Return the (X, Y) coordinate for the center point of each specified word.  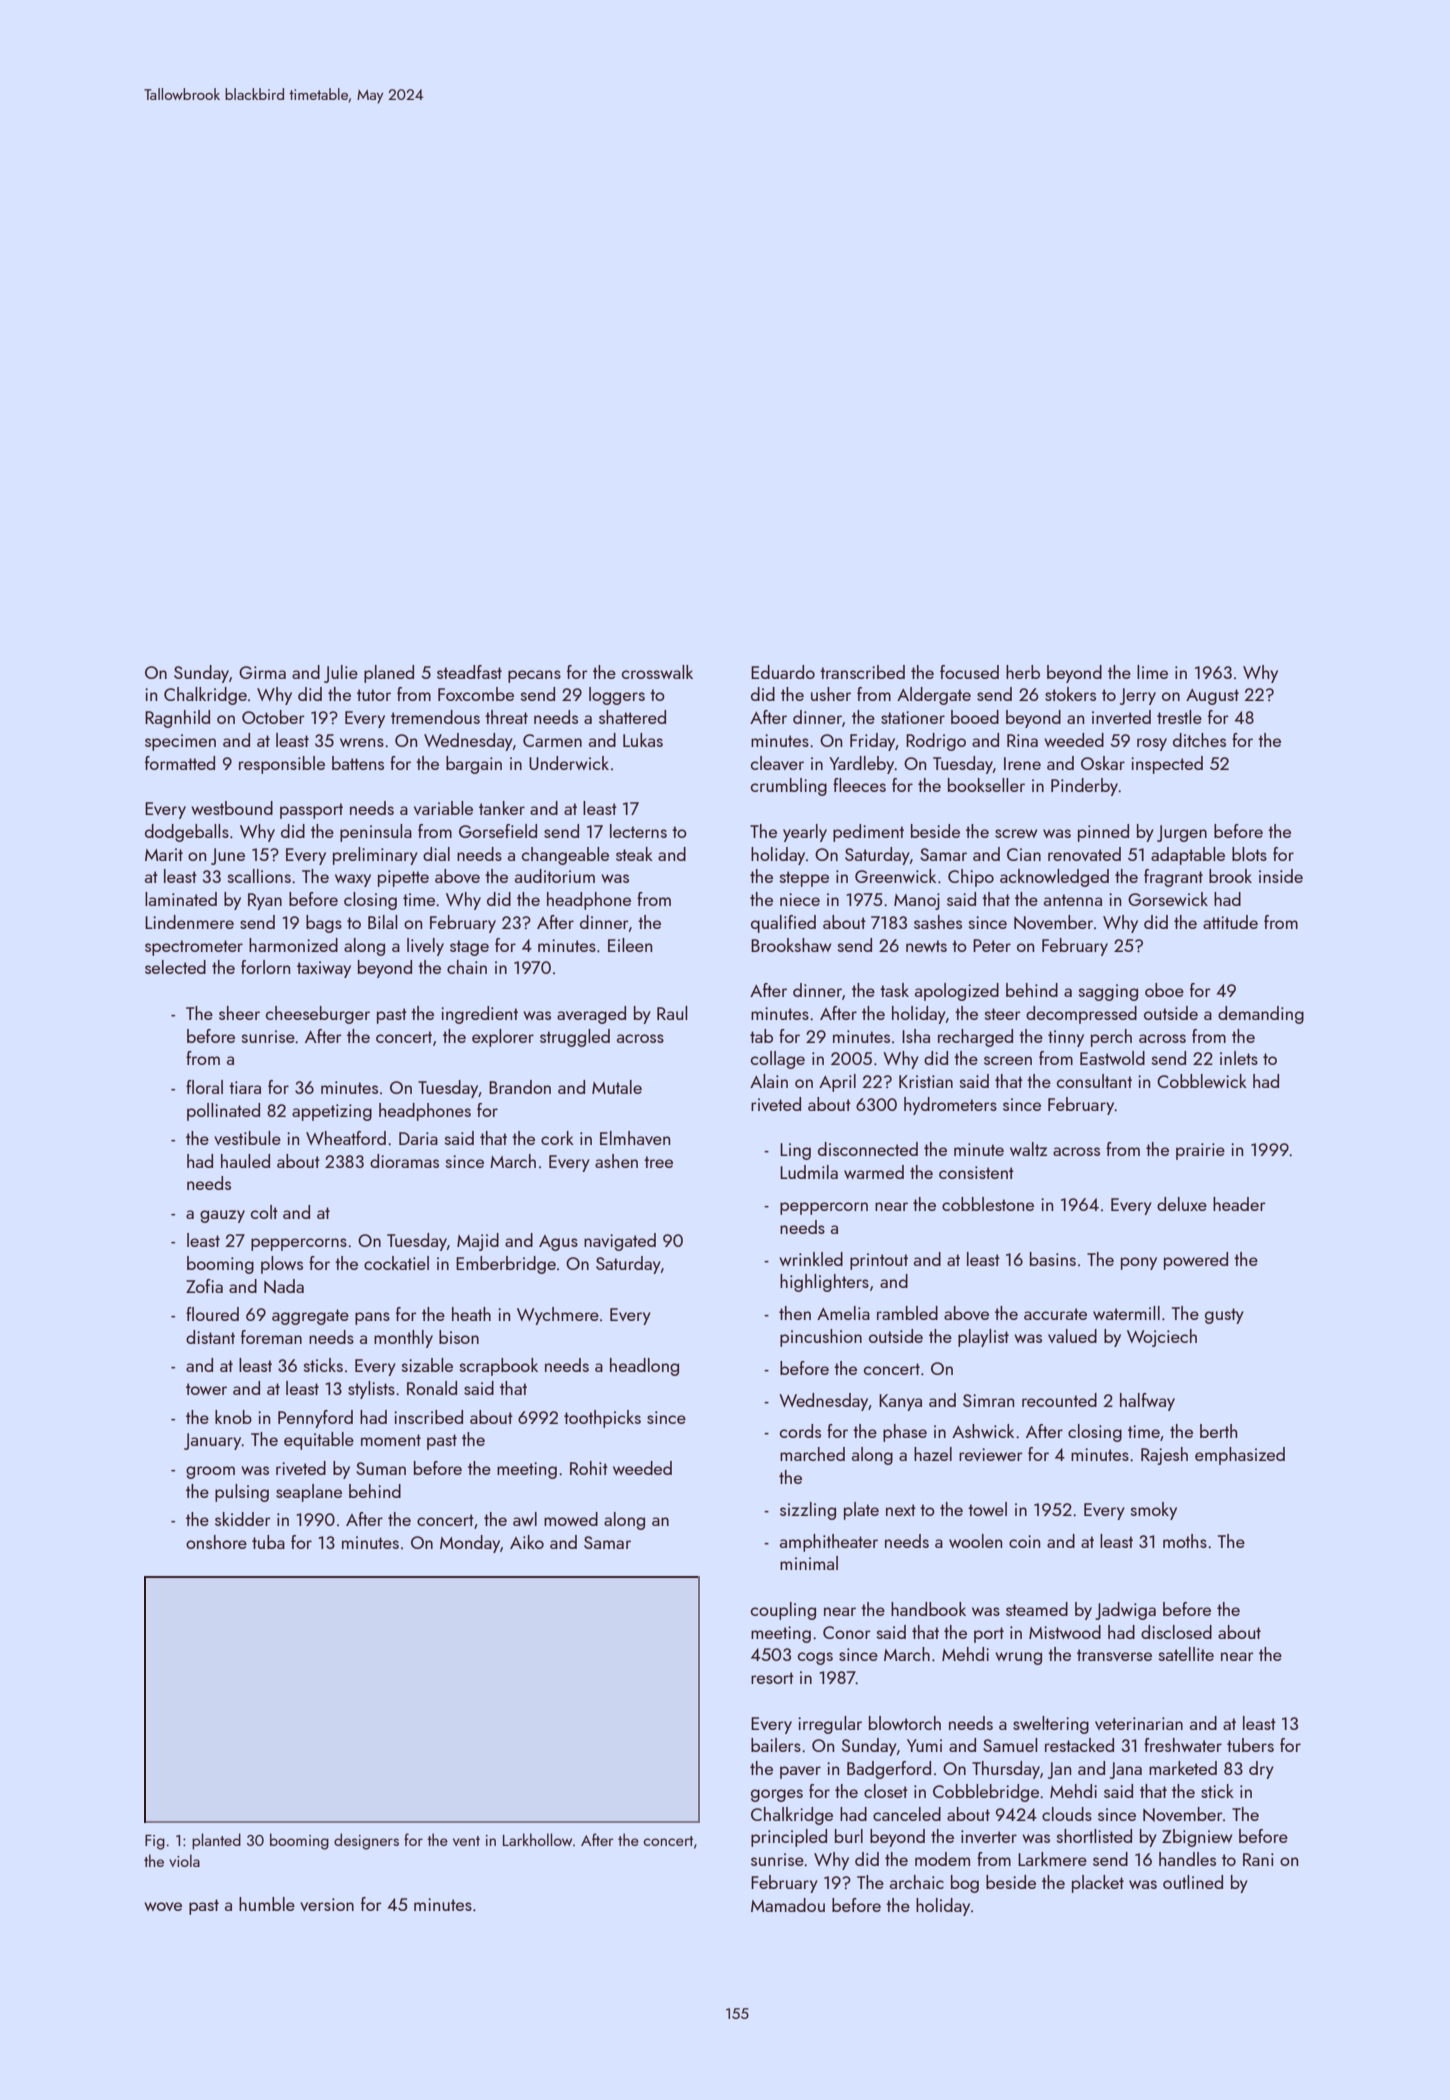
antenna (1073, 900)
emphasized (1240, 1456)
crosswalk (657, 672)
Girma (262, 672)
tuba (268, 1542)
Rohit (589, 1468)
